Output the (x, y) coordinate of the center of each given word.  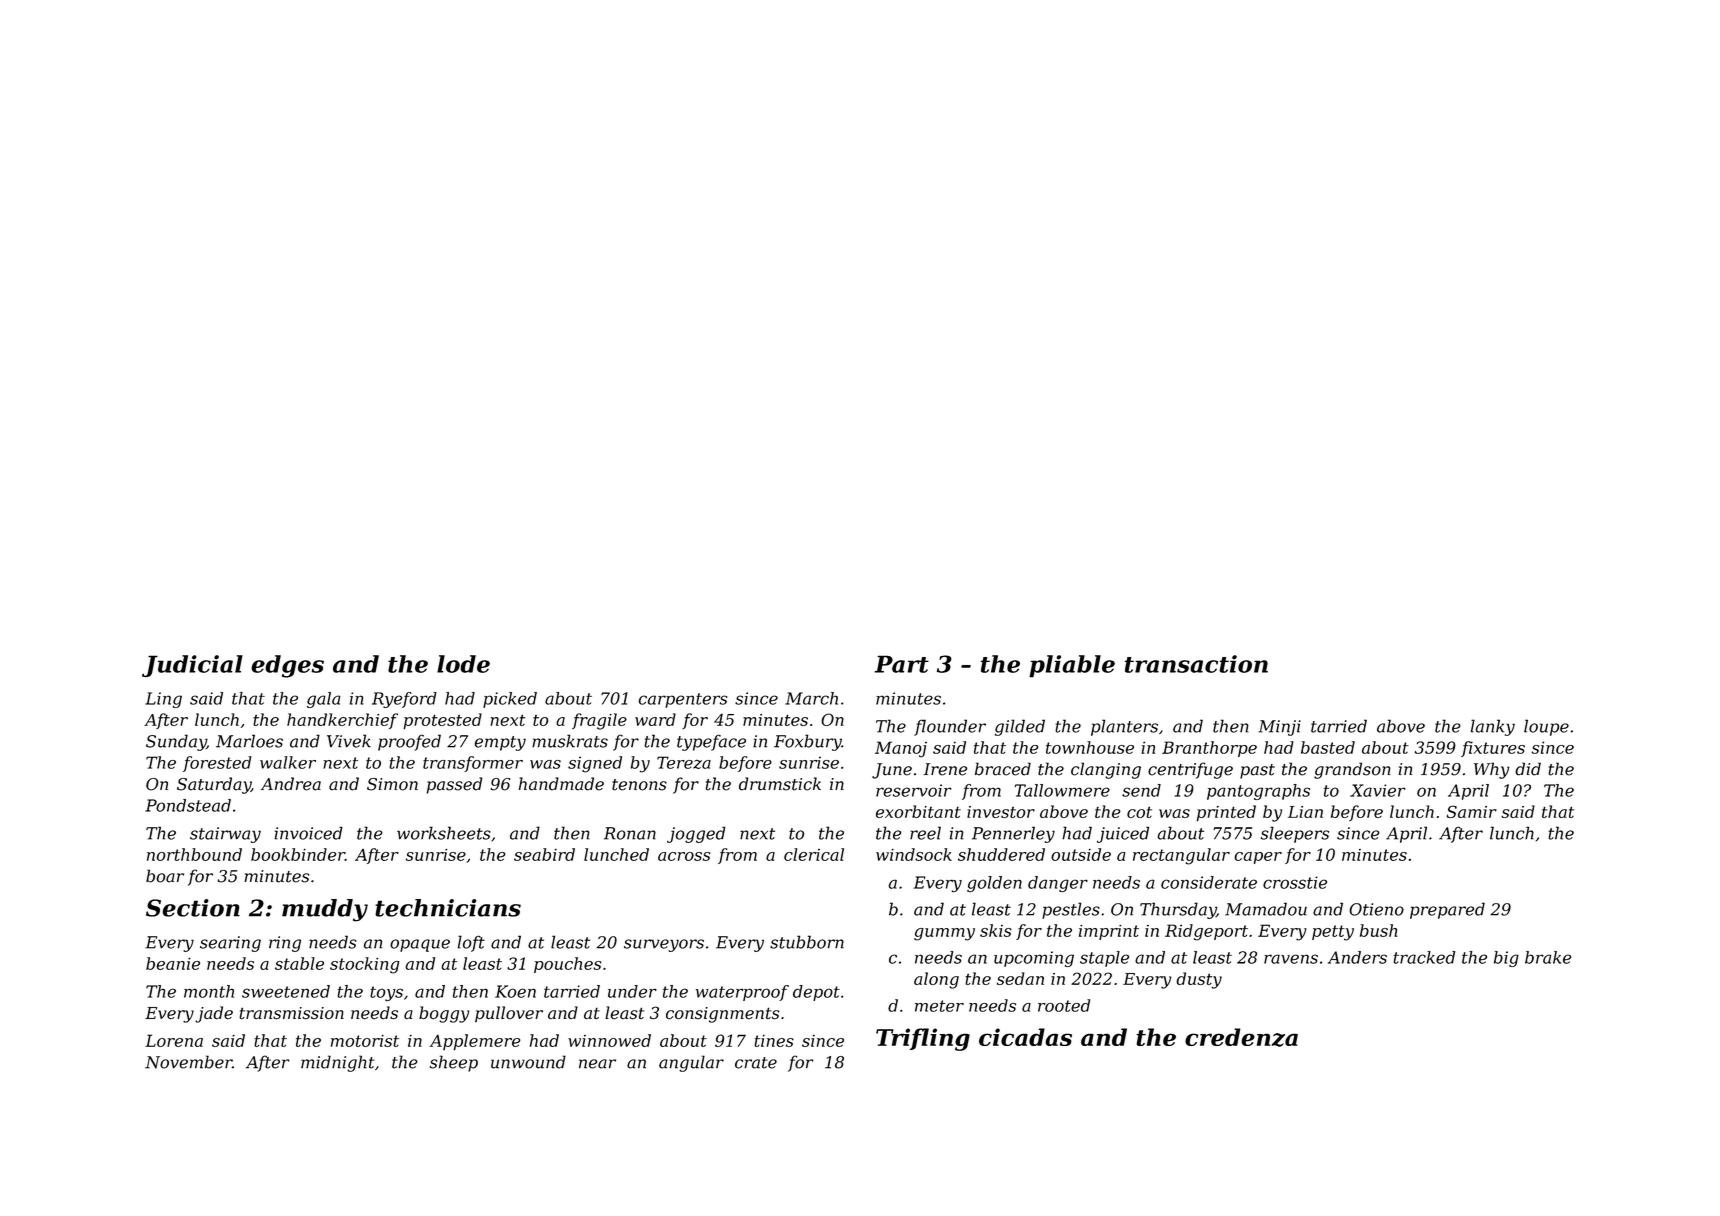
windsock (914, 854)
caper (1258, 858)
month (209, 991)
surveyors (664, 945)
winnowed (609, 1040)
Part (902, 664)
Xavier (1378, 790)
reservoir (914, 790)
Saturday (214, 785)
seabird (544, 854)
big (1506, 959)
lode (463, 664)
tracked (1424, 957)
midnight (338, 1063)
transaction (1196, 664)
